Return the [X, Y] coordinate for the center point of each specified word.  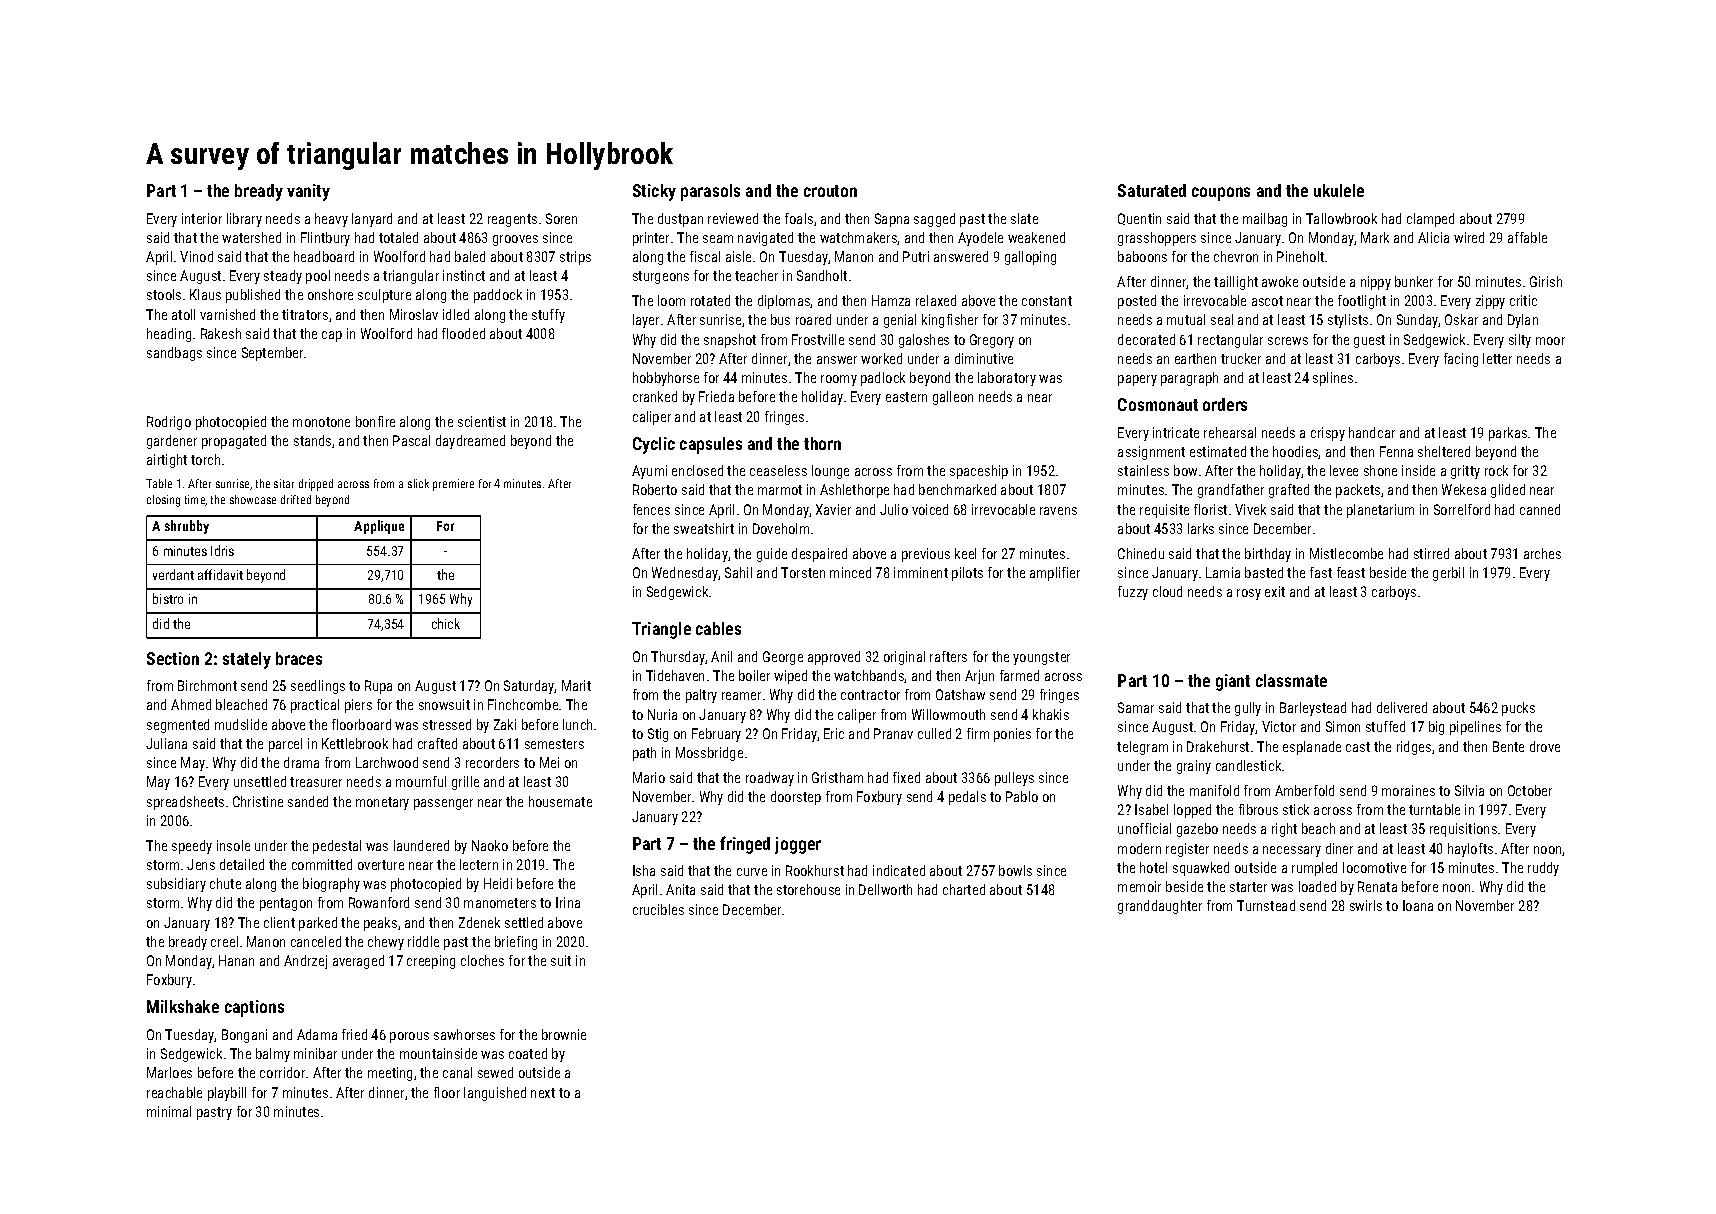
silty [1520, 341]
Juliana [166, 743]
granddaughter [1160, 907]
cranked [655, 396]
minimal [169, 1111]
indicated [899, 870]
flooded [463, 333]
